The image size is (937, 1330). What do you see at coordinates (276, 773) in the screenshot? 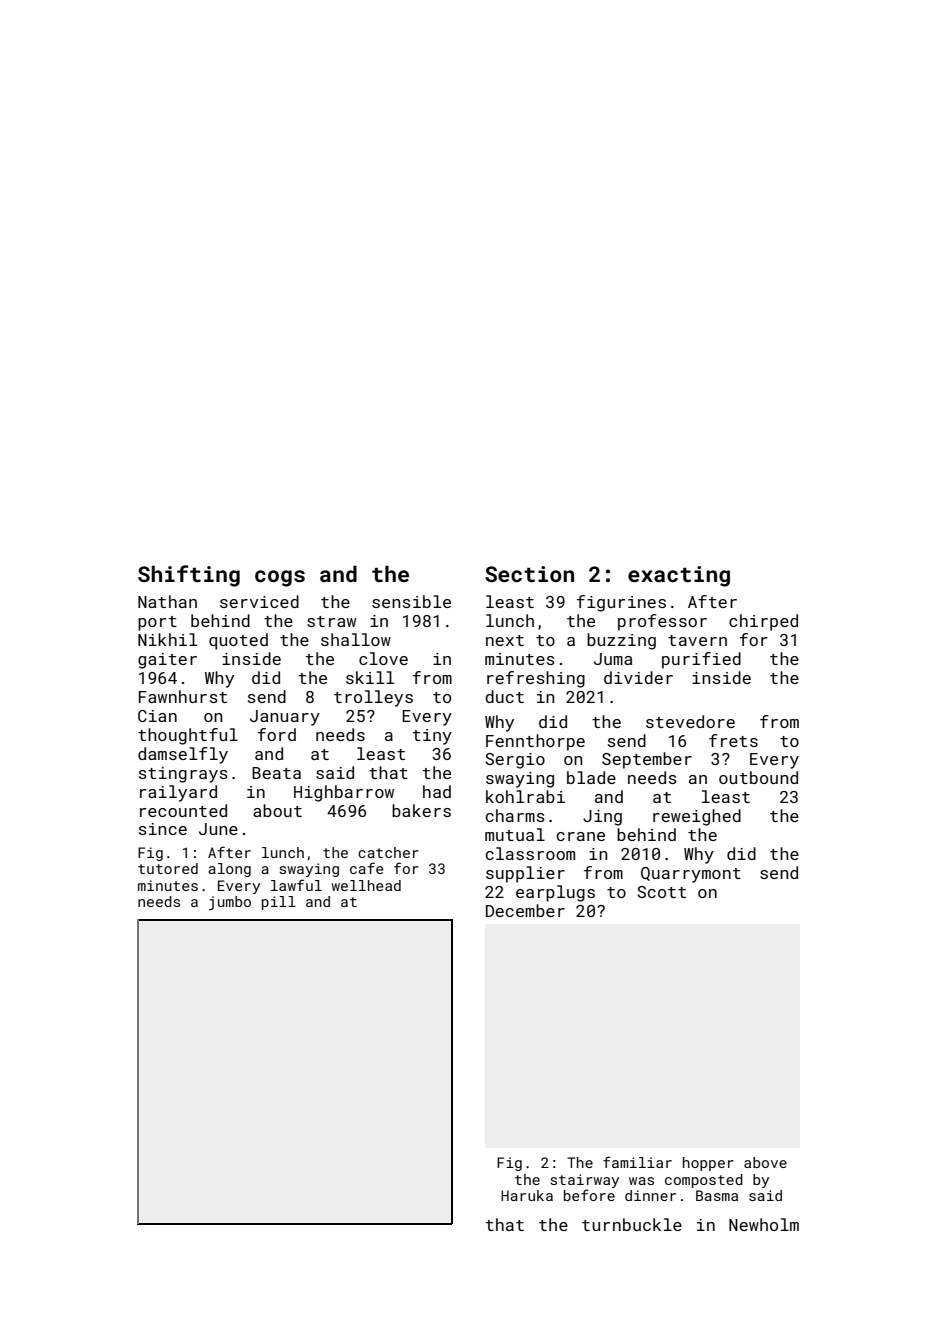
I see `Beata` at bounding box center [276, 773].
